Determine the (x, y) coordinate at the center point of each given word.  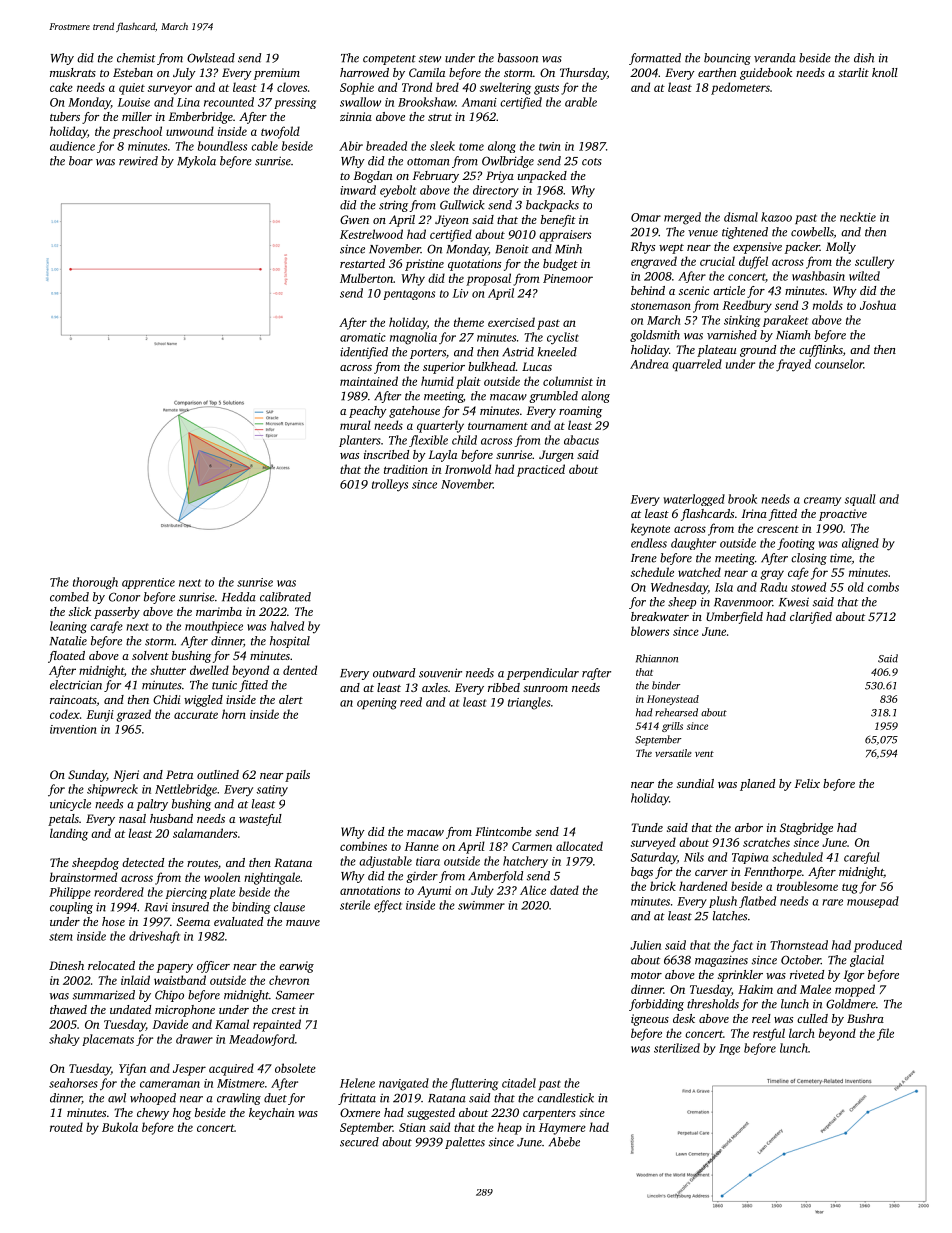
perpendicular (543, 674)
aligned (860, 544)
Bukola (120, 1127)
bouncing (727, 59)
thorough (95, 583)
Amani (479, 102)
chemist (136, 58)
